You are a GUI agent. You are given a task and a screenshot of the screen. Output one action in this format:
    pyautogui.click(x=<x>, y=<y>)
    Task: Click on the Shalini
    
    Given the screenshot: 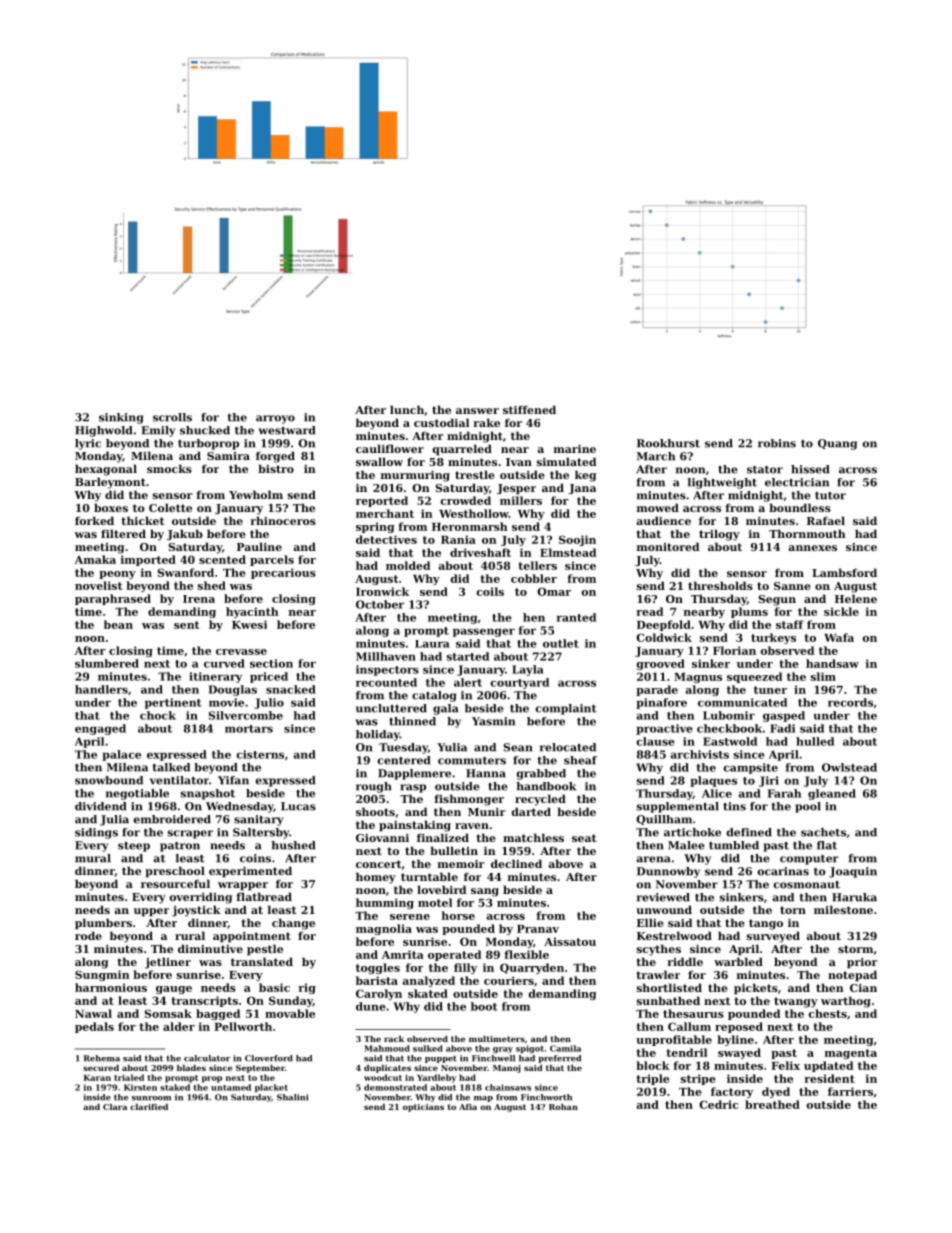 What is the action you would take?
    pyautogui.click(x=292, y=1097)
